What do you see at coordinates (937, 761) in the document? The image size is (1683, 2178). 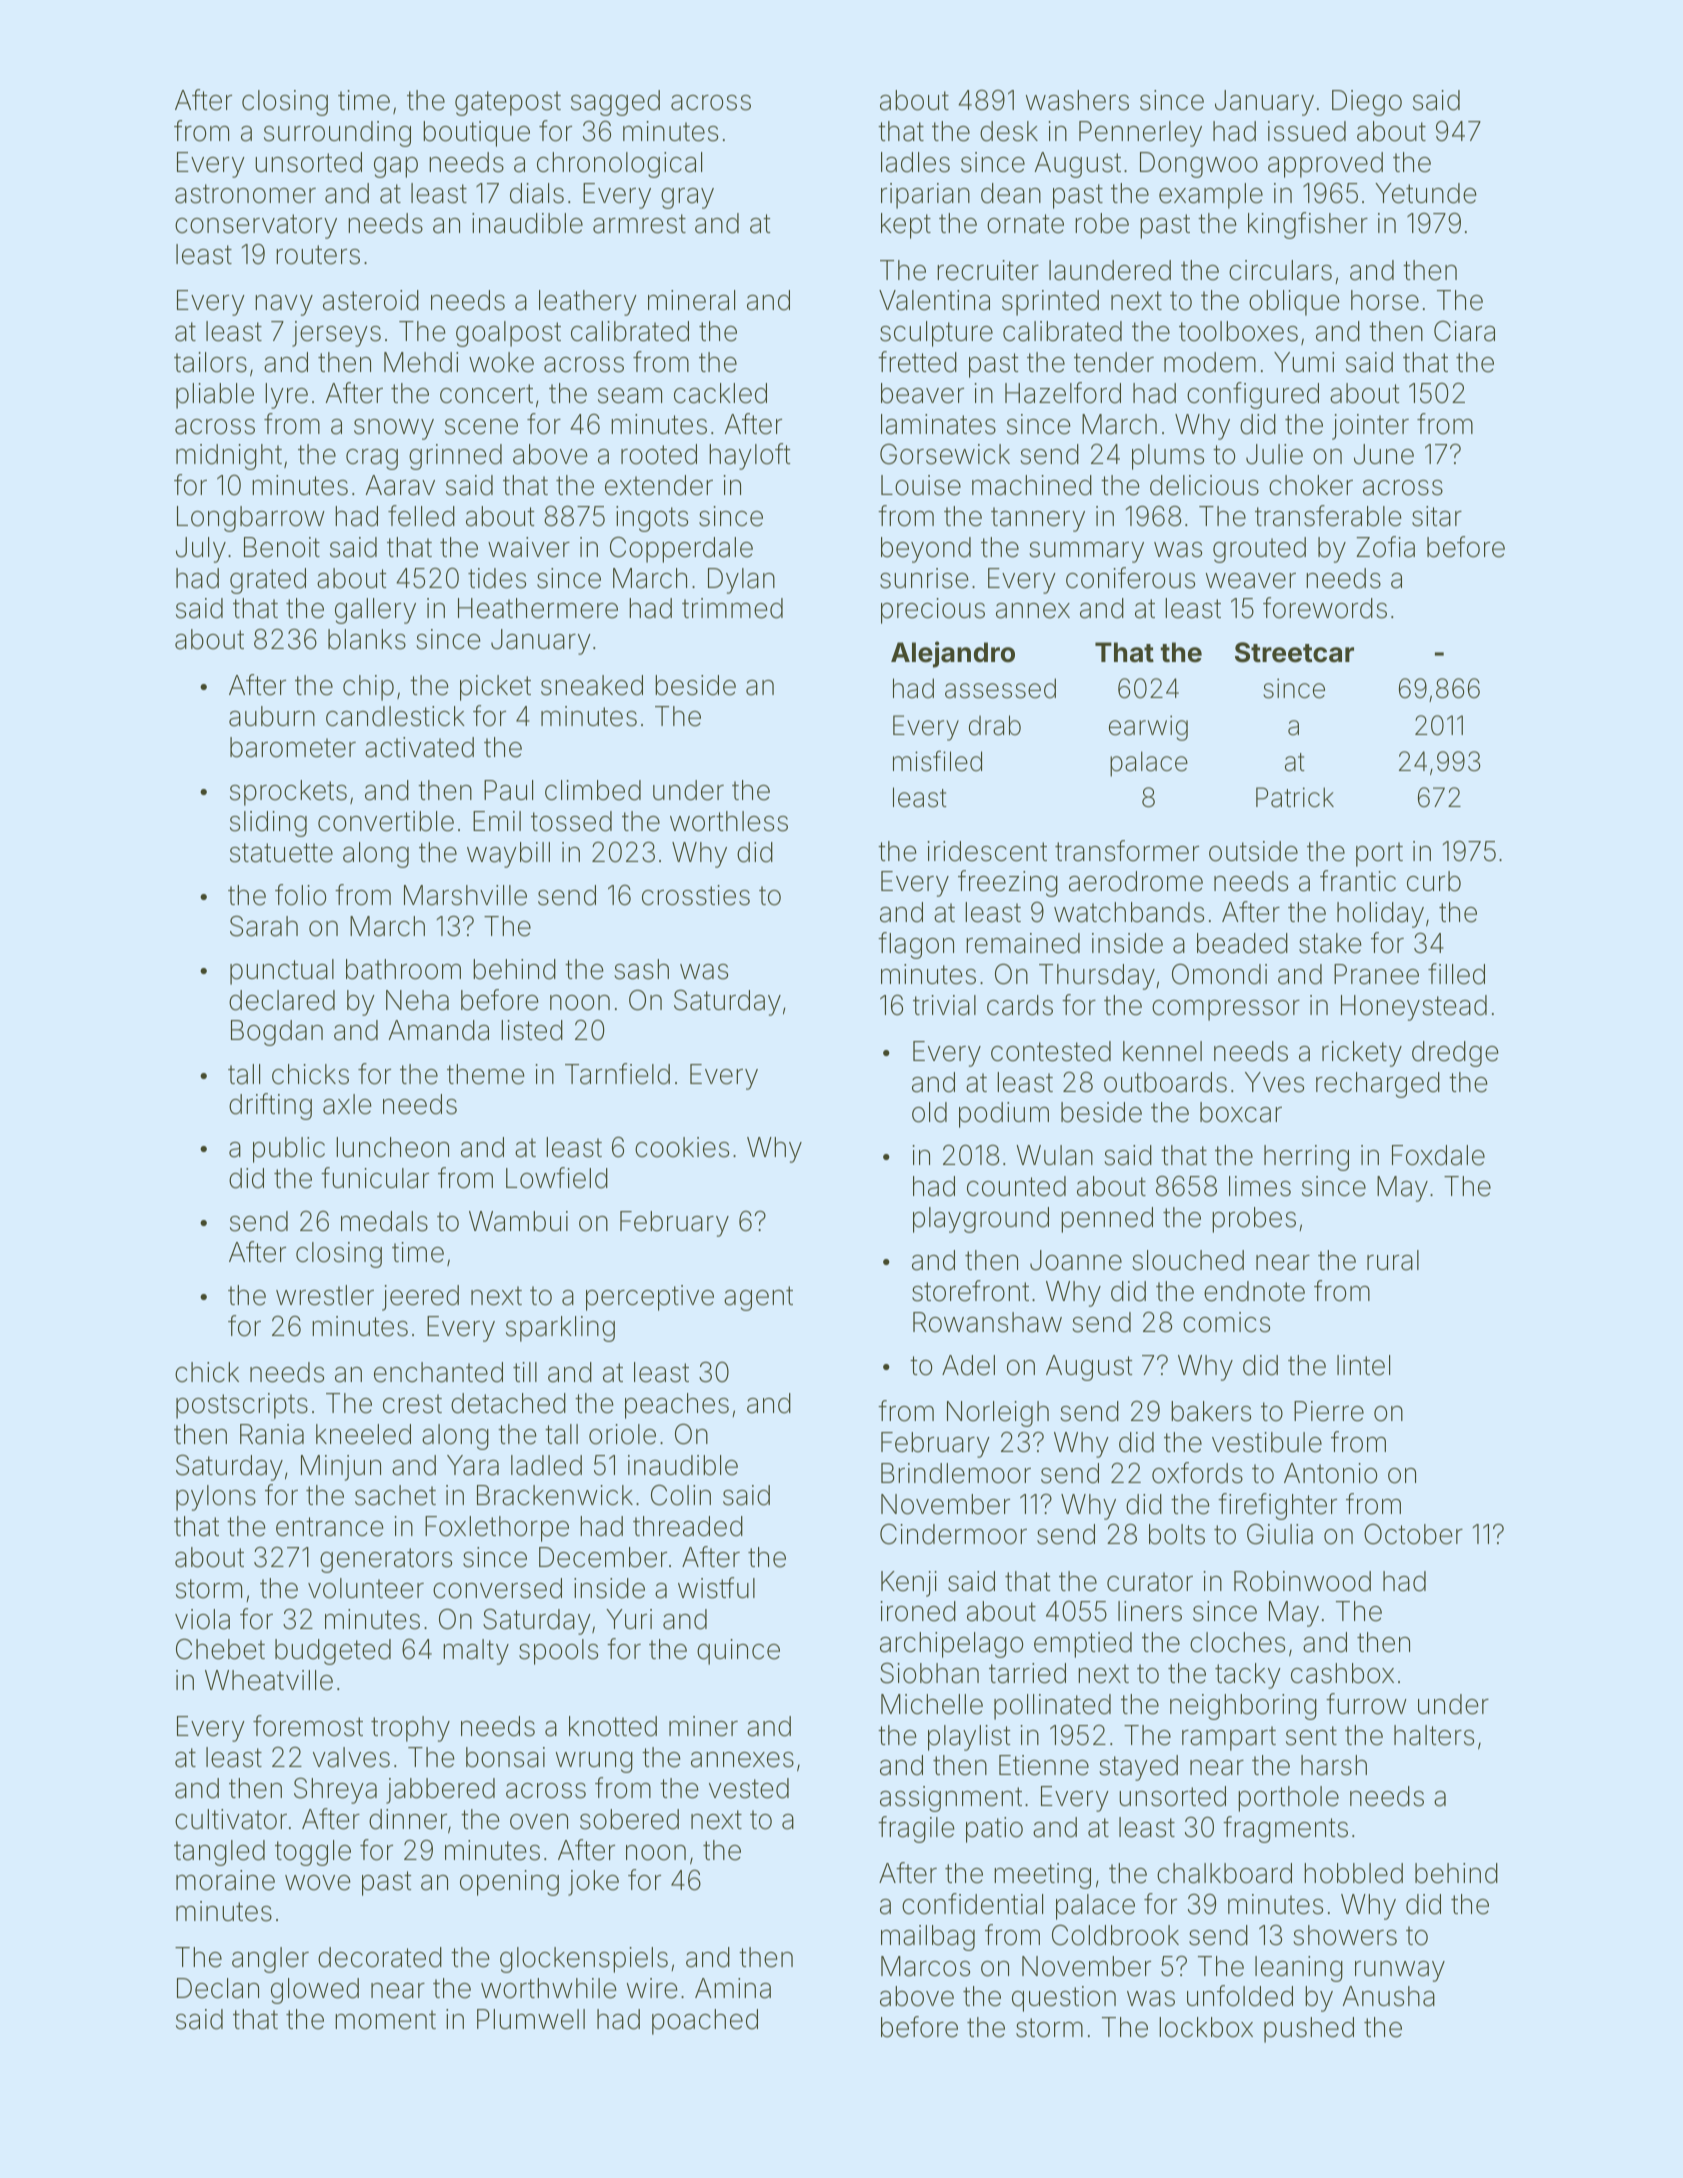 I see `misfiled` at bounding box center [937, 761].
